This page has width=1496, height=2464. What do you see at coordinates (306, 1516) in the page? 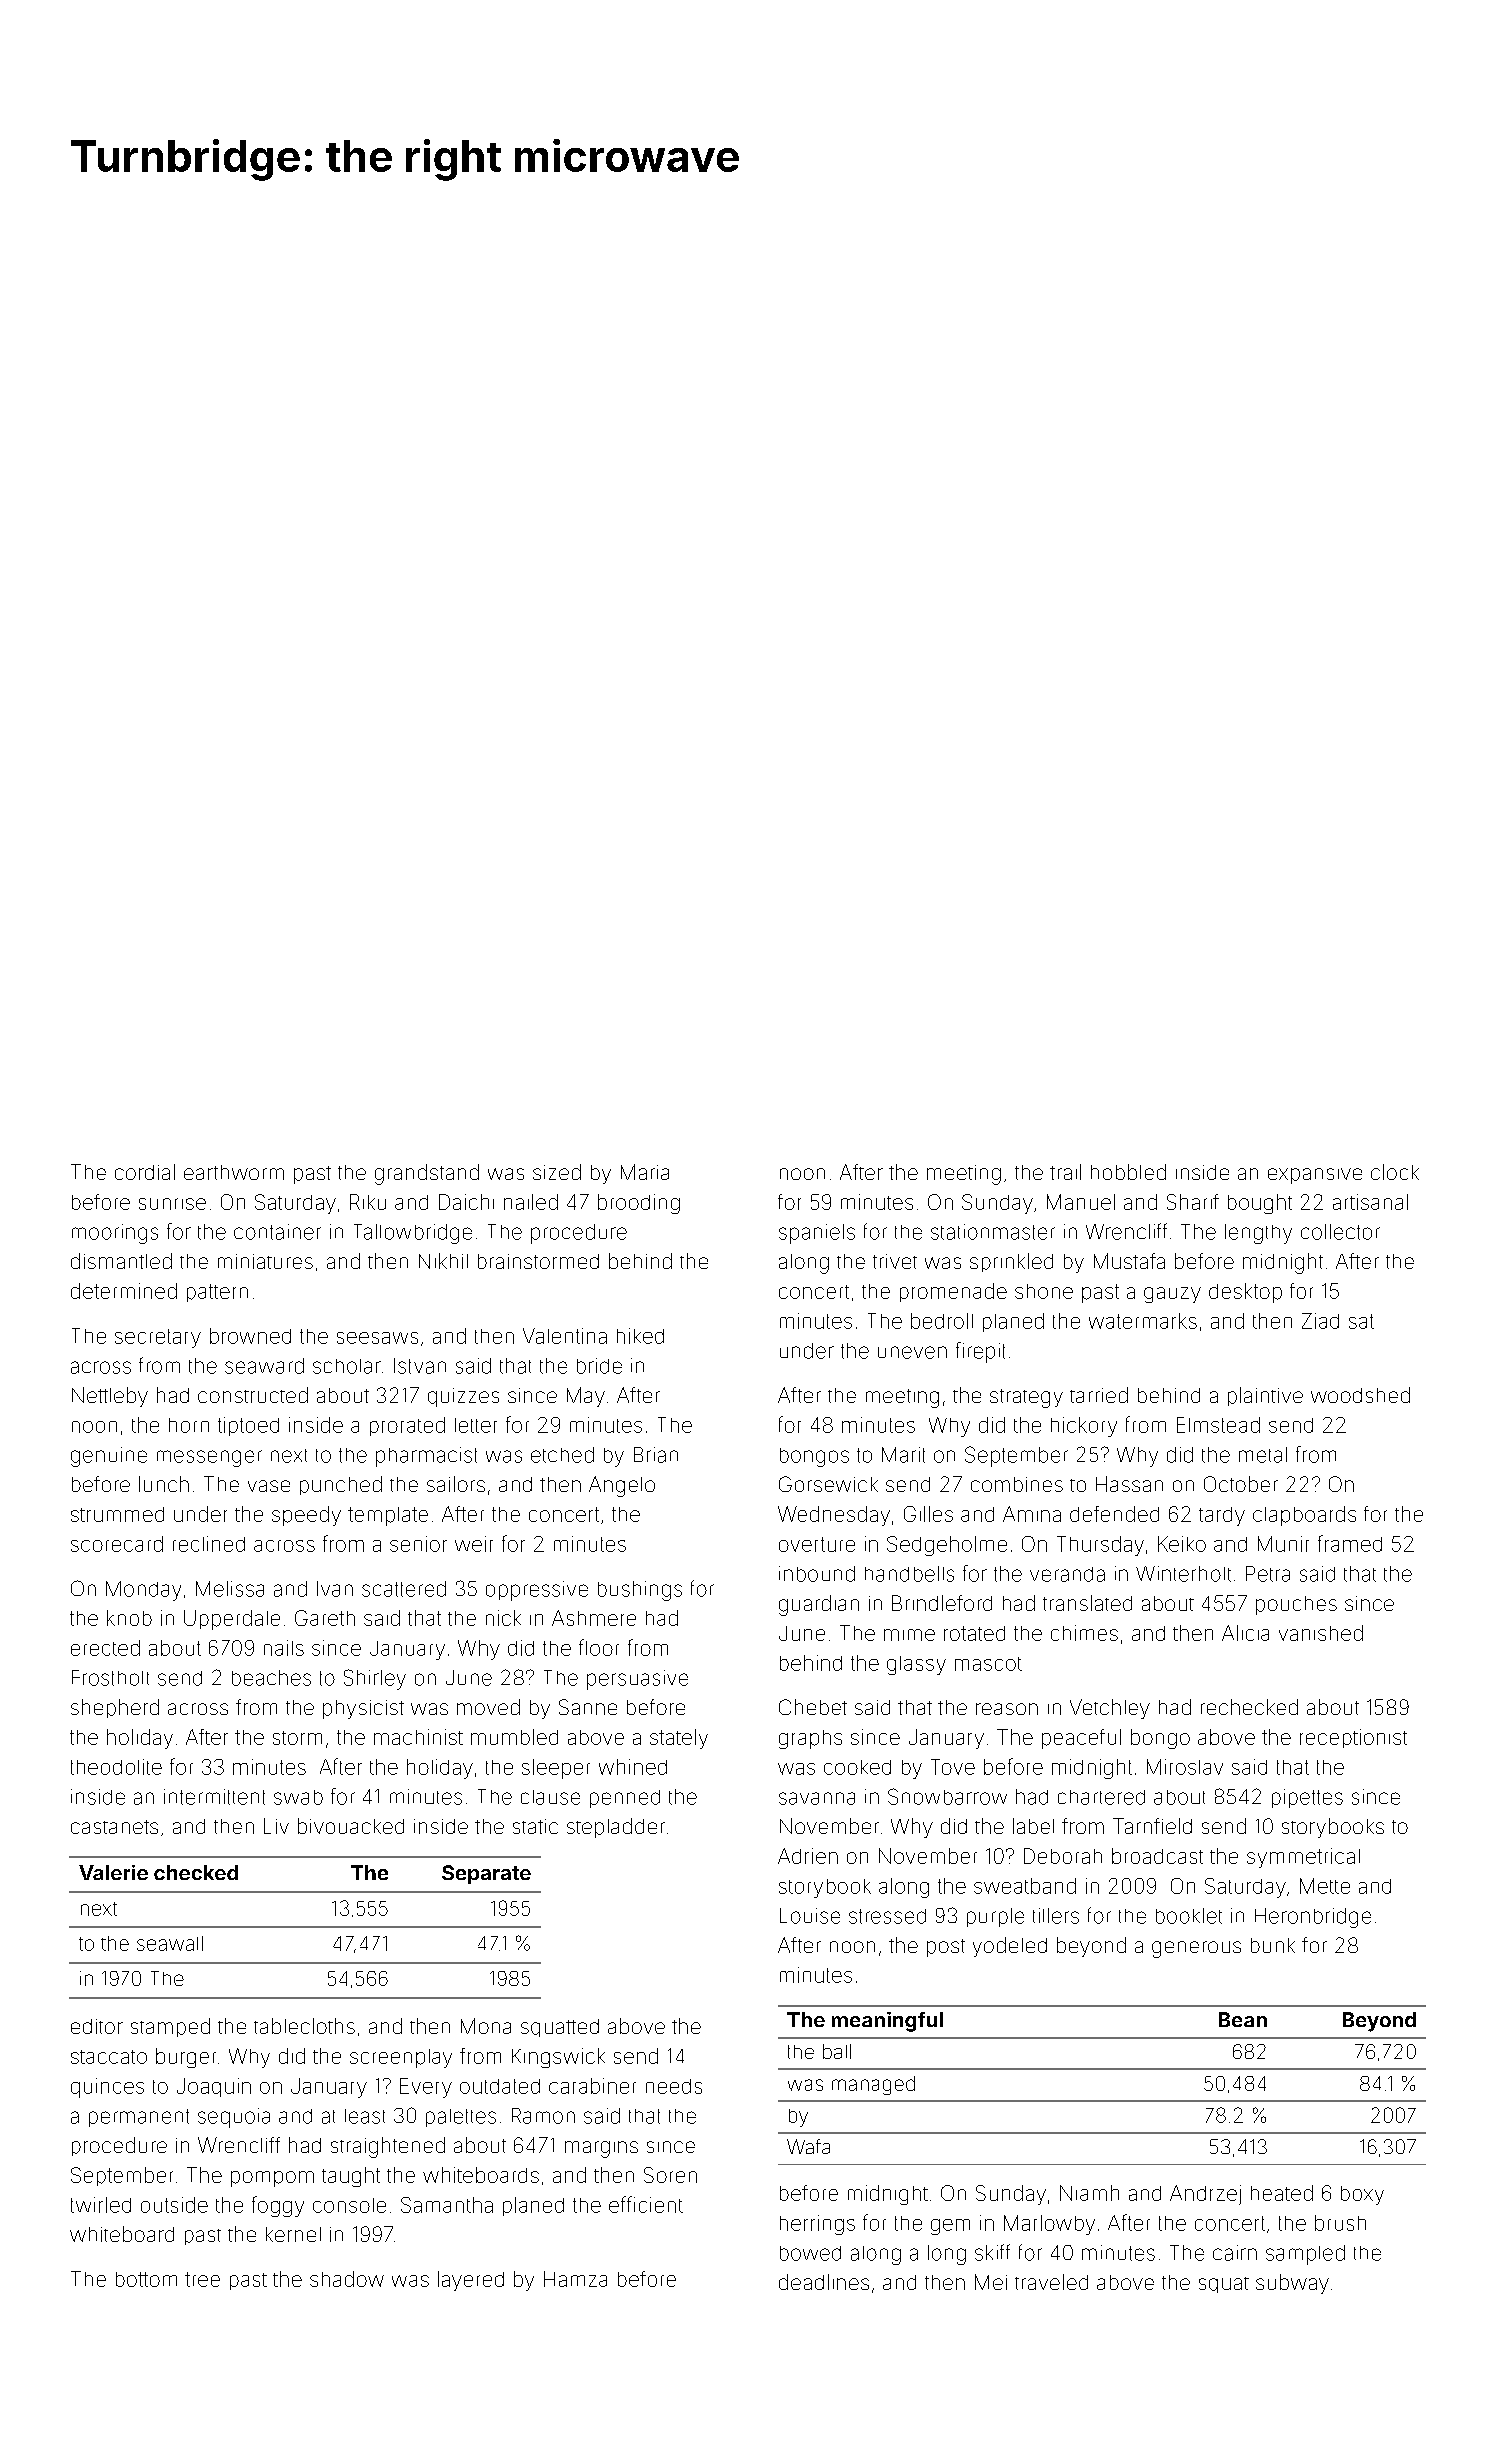
I see `speedy` at bounding box center [306, 1516].
